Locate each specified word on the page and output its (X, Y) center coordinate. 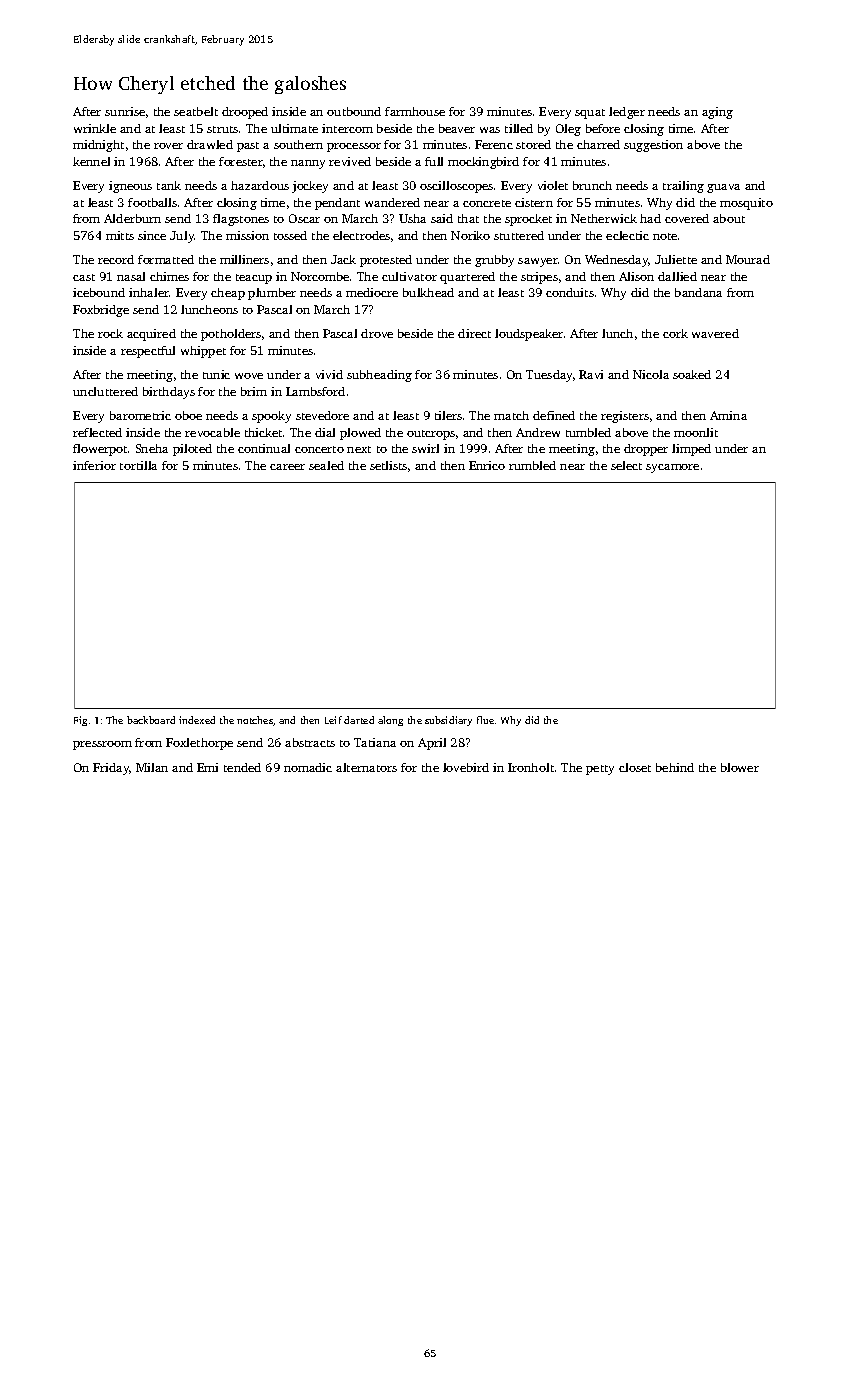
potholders (231, 335)
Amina (728, 415)
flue (485, 720)
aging (717, 113)
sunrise (125, 111)
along (390, 721)
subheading (379, 376)
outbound (354, 111)
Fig (80, 721)
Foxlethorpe (199, 744)
